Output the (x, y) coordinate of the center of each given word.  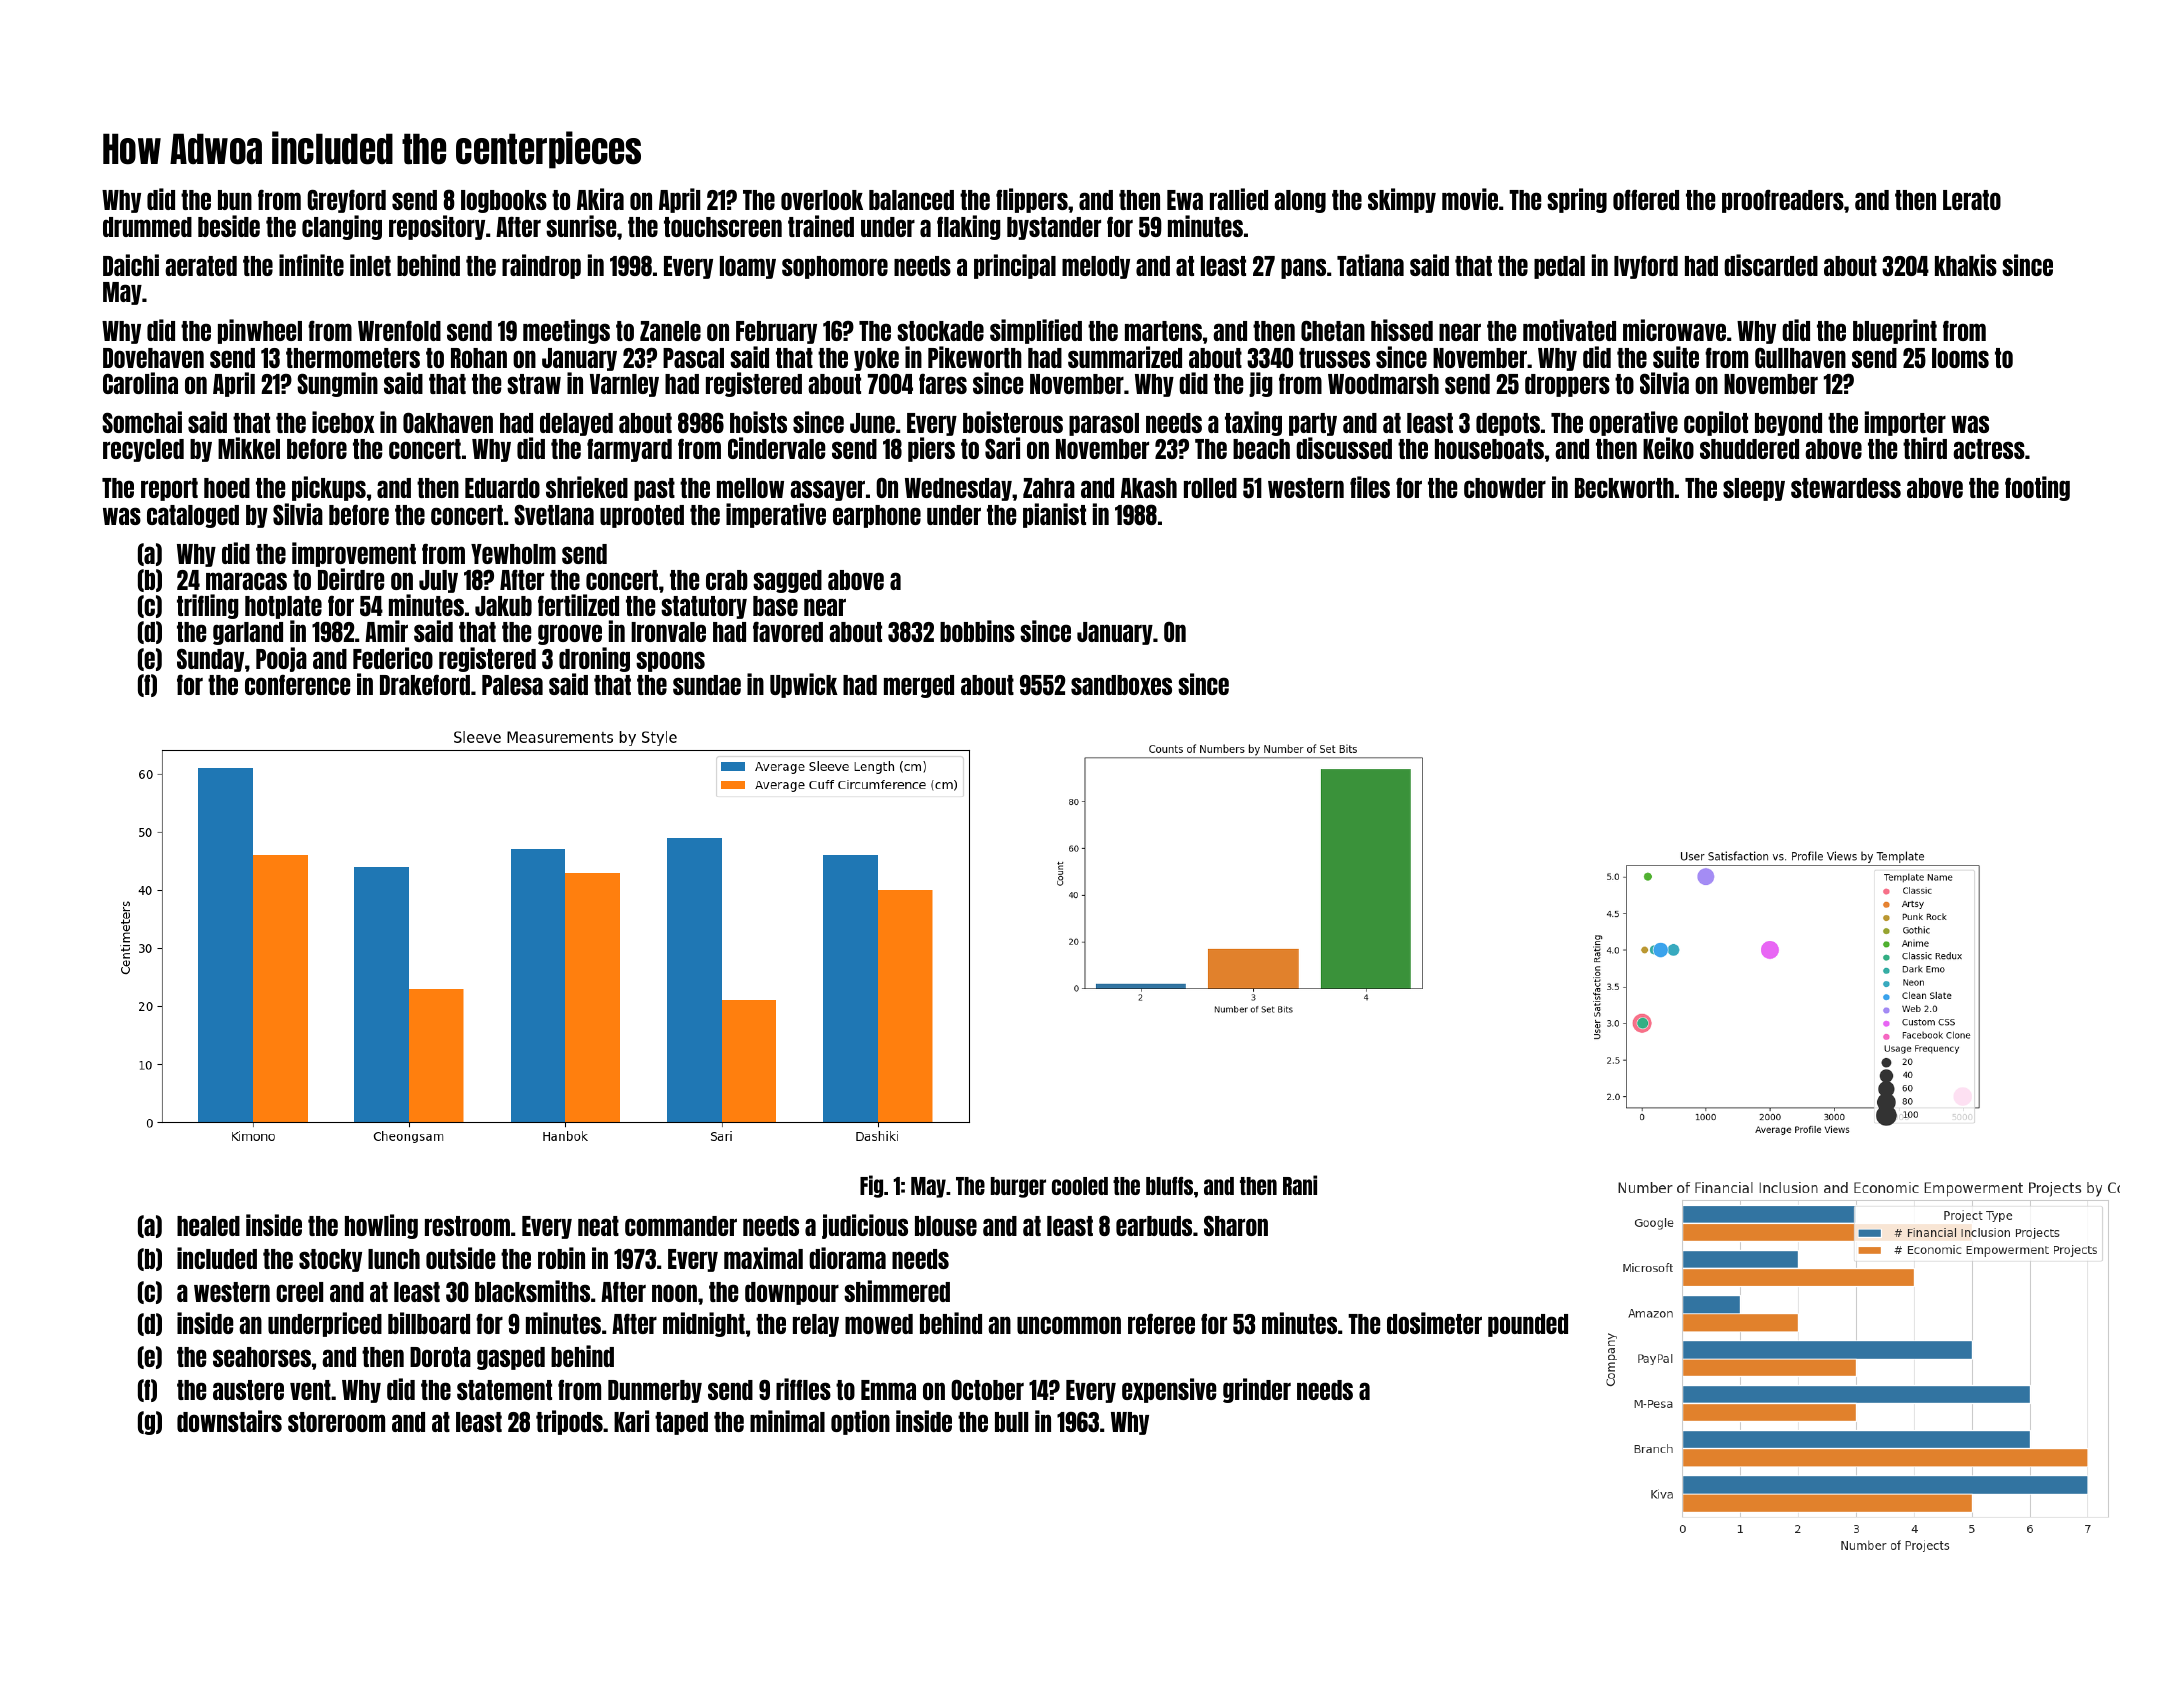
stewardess (1846, 488)
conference (297, 684)
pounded (1528, 1325)
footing (2037, 488)
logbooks (504, 201)
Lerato (1972, 200)
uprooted (642, 516)
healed (208, 1226)
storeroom (336, 1422)
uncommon (1069, 1325)
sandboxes (1121, 685)
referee (1161, 1323)
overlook (822, 200)
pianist (1054, 515)
